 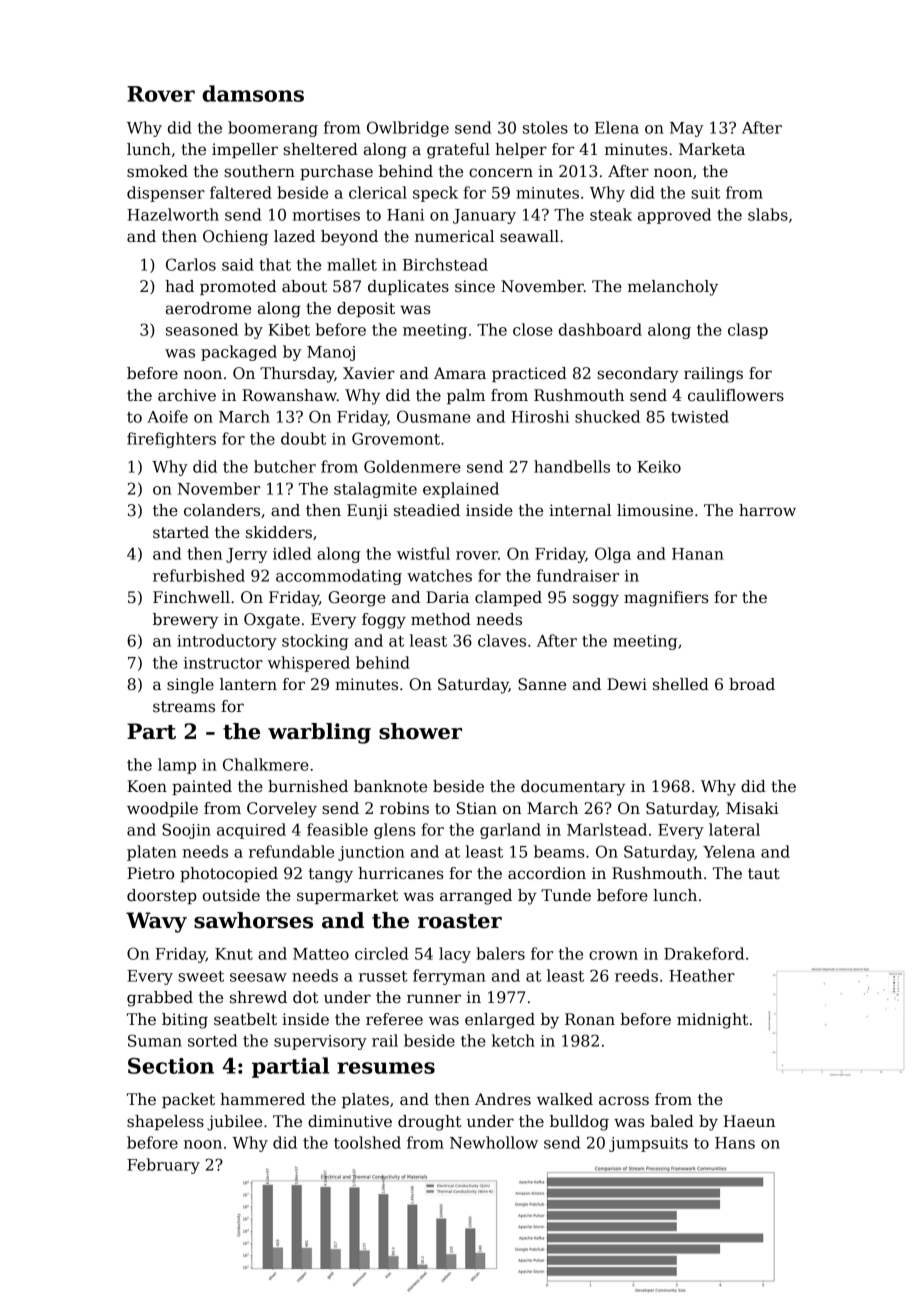 I want to click on stoles, so click(x=545, y=127).
